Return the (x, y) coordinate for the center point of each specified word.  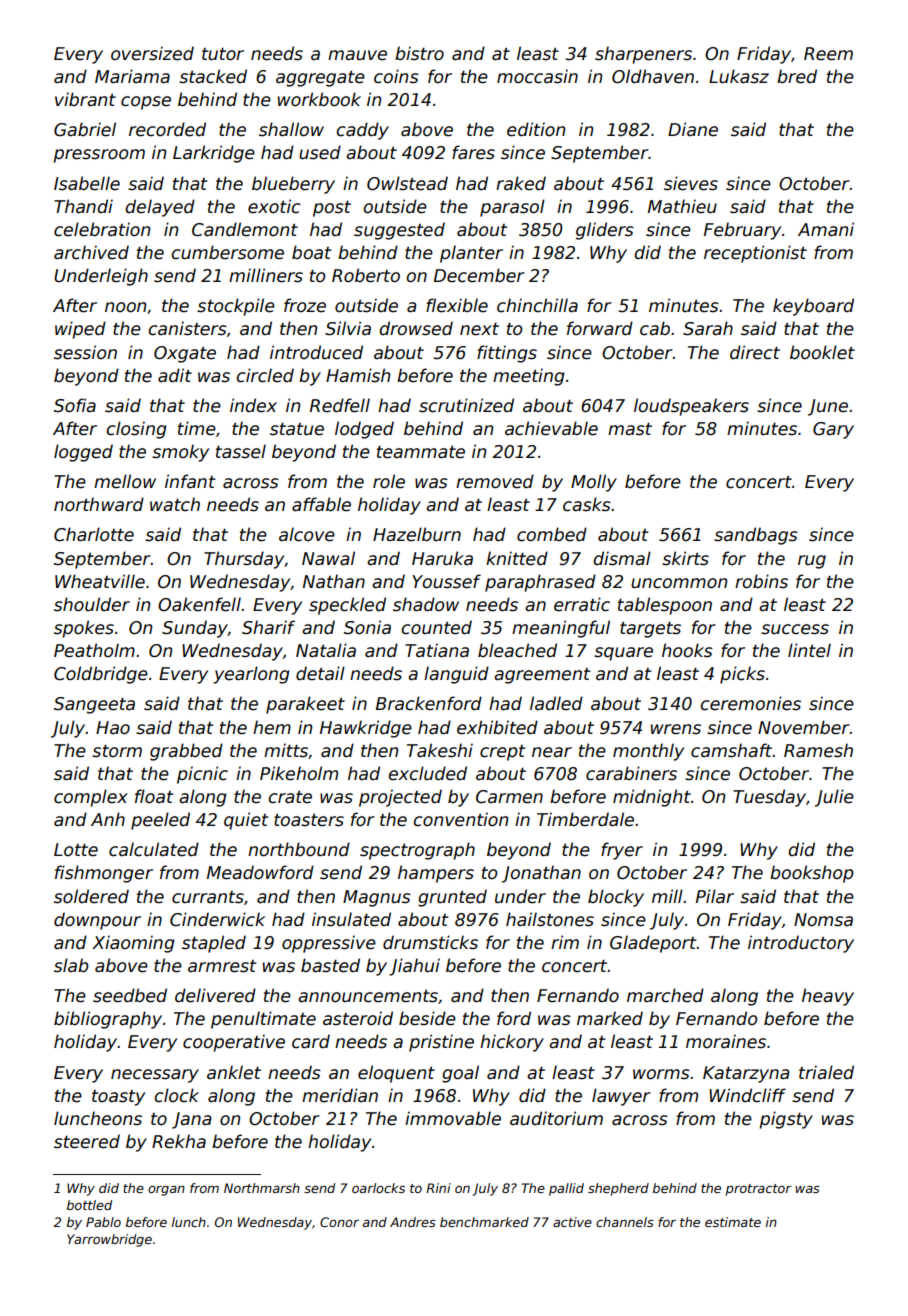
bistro (419, 53)
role (389, 481)
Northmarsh (262, 1188)
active (572, 1222)
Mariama (132, 76)
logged (83, 453)
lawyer (621, 1097)
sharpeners (643, 55)
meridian (340, 1095)
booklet (822, 352)
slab (71, 965)
